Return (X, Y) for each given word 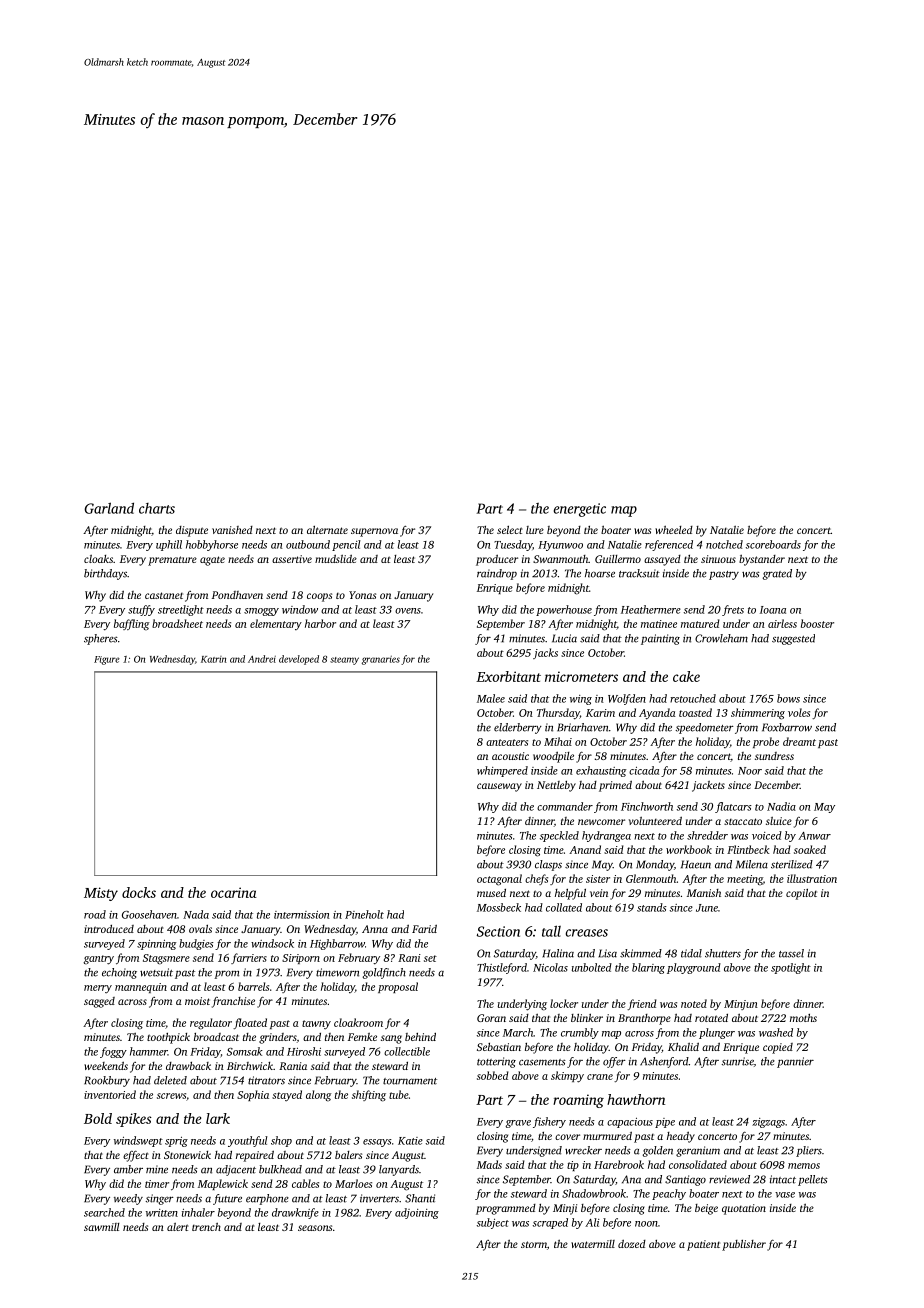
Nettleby (556, 786)
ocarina (234, 892)
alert (178, 1227)
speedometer (705, 728)
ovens (408, 611)
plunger (717, 1033)
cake (686, 676)
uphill (169, 545)
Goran (491, 1018)
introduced (109, 929)
